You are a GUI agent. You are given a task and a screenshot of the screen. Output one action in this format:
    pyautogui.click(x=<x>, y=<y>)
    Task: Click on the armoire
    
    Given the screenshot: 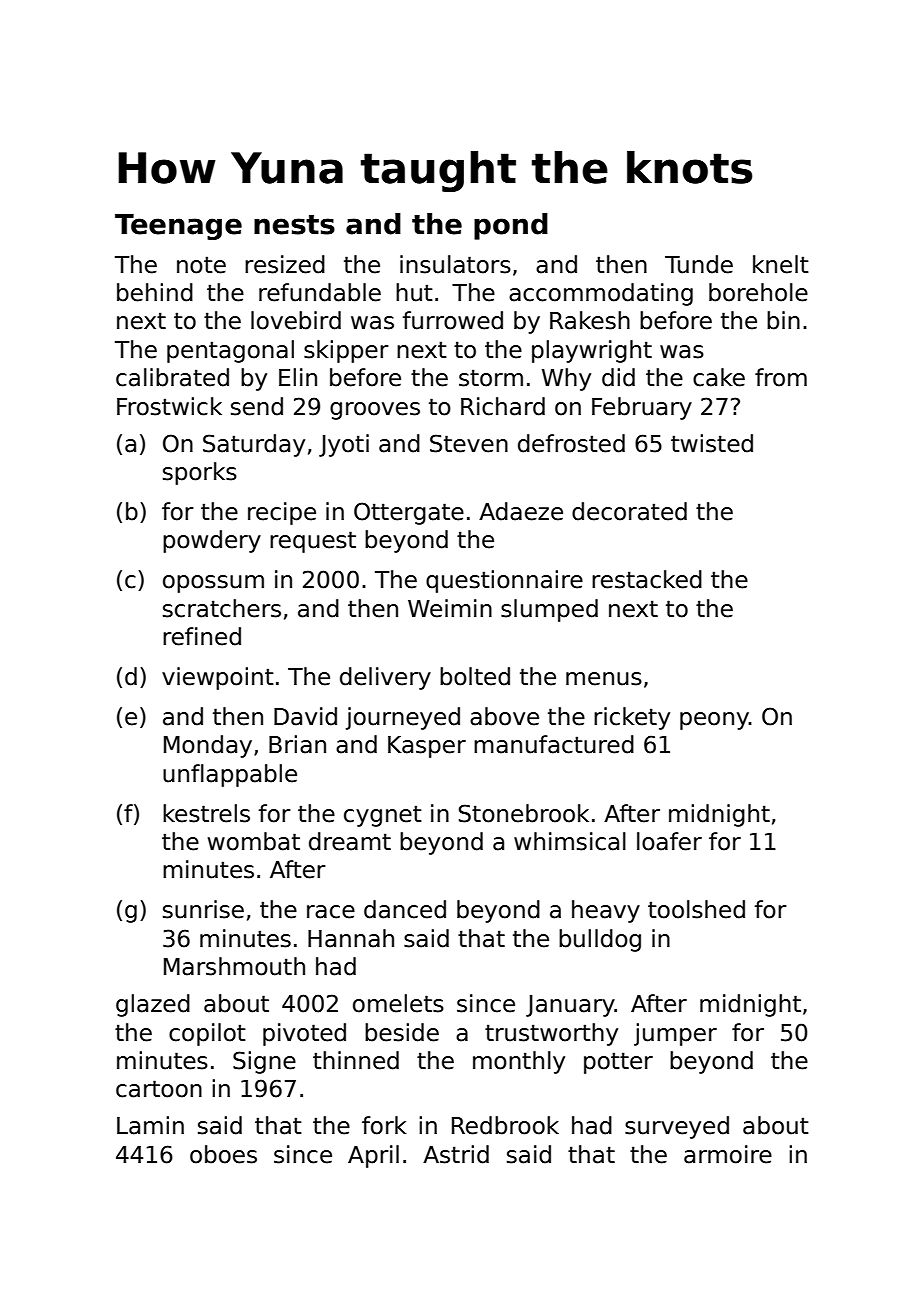 What is the action you would take?
    pyautogui.click(x=728, y=1154)
